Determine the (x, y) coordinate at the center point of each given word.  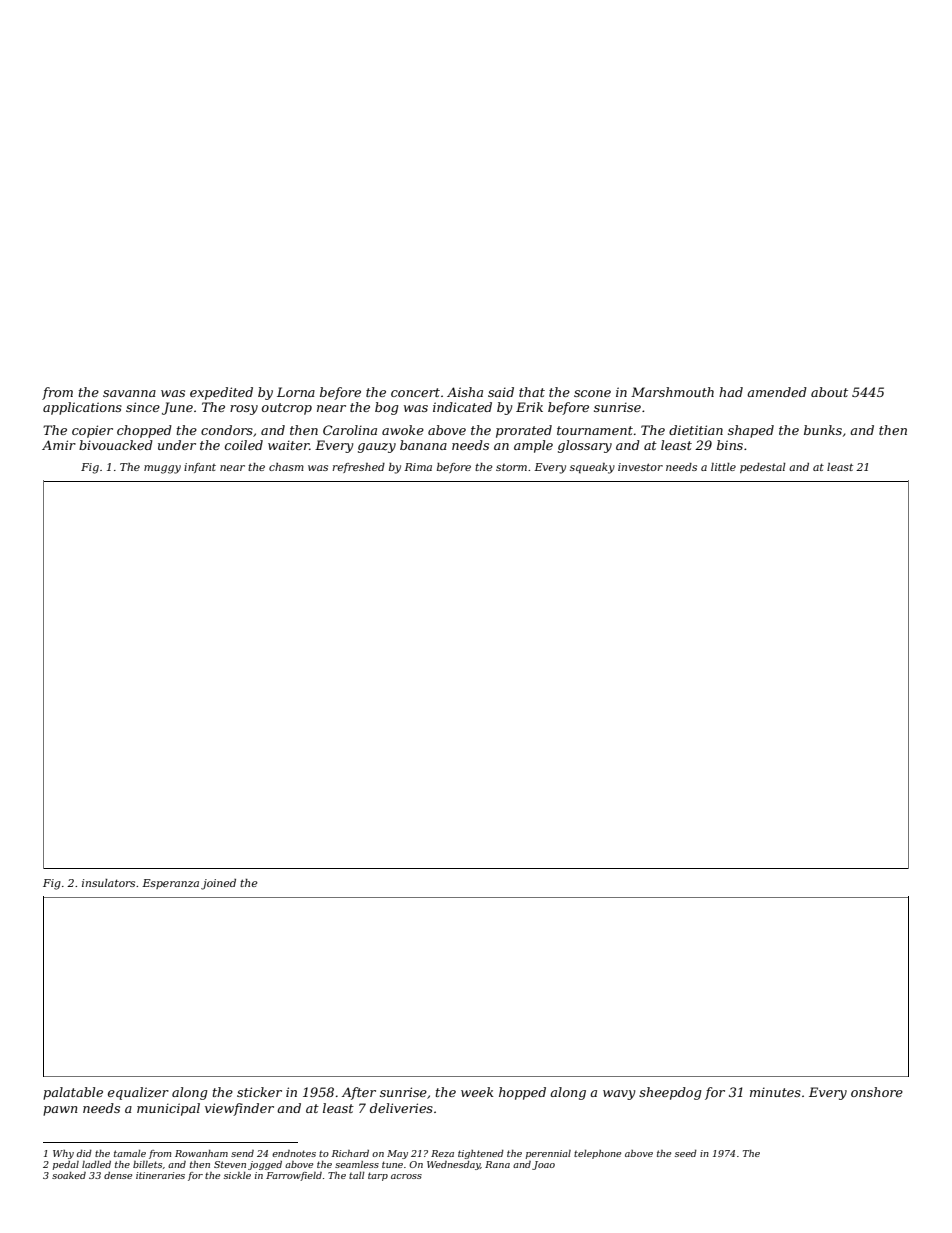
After (359, 1093)
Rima (418, 467)
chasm (286, 467)
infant (200, 468)
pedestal (763, 468)
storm (511, 467)
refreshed (359, 468)
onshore (877, 1092)
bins (730, 445)
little (723, 467)
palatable (73, 1093)
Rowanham (201, 1153)
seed (686, 1153)
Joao (543, 1165)
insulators (108, 883)
